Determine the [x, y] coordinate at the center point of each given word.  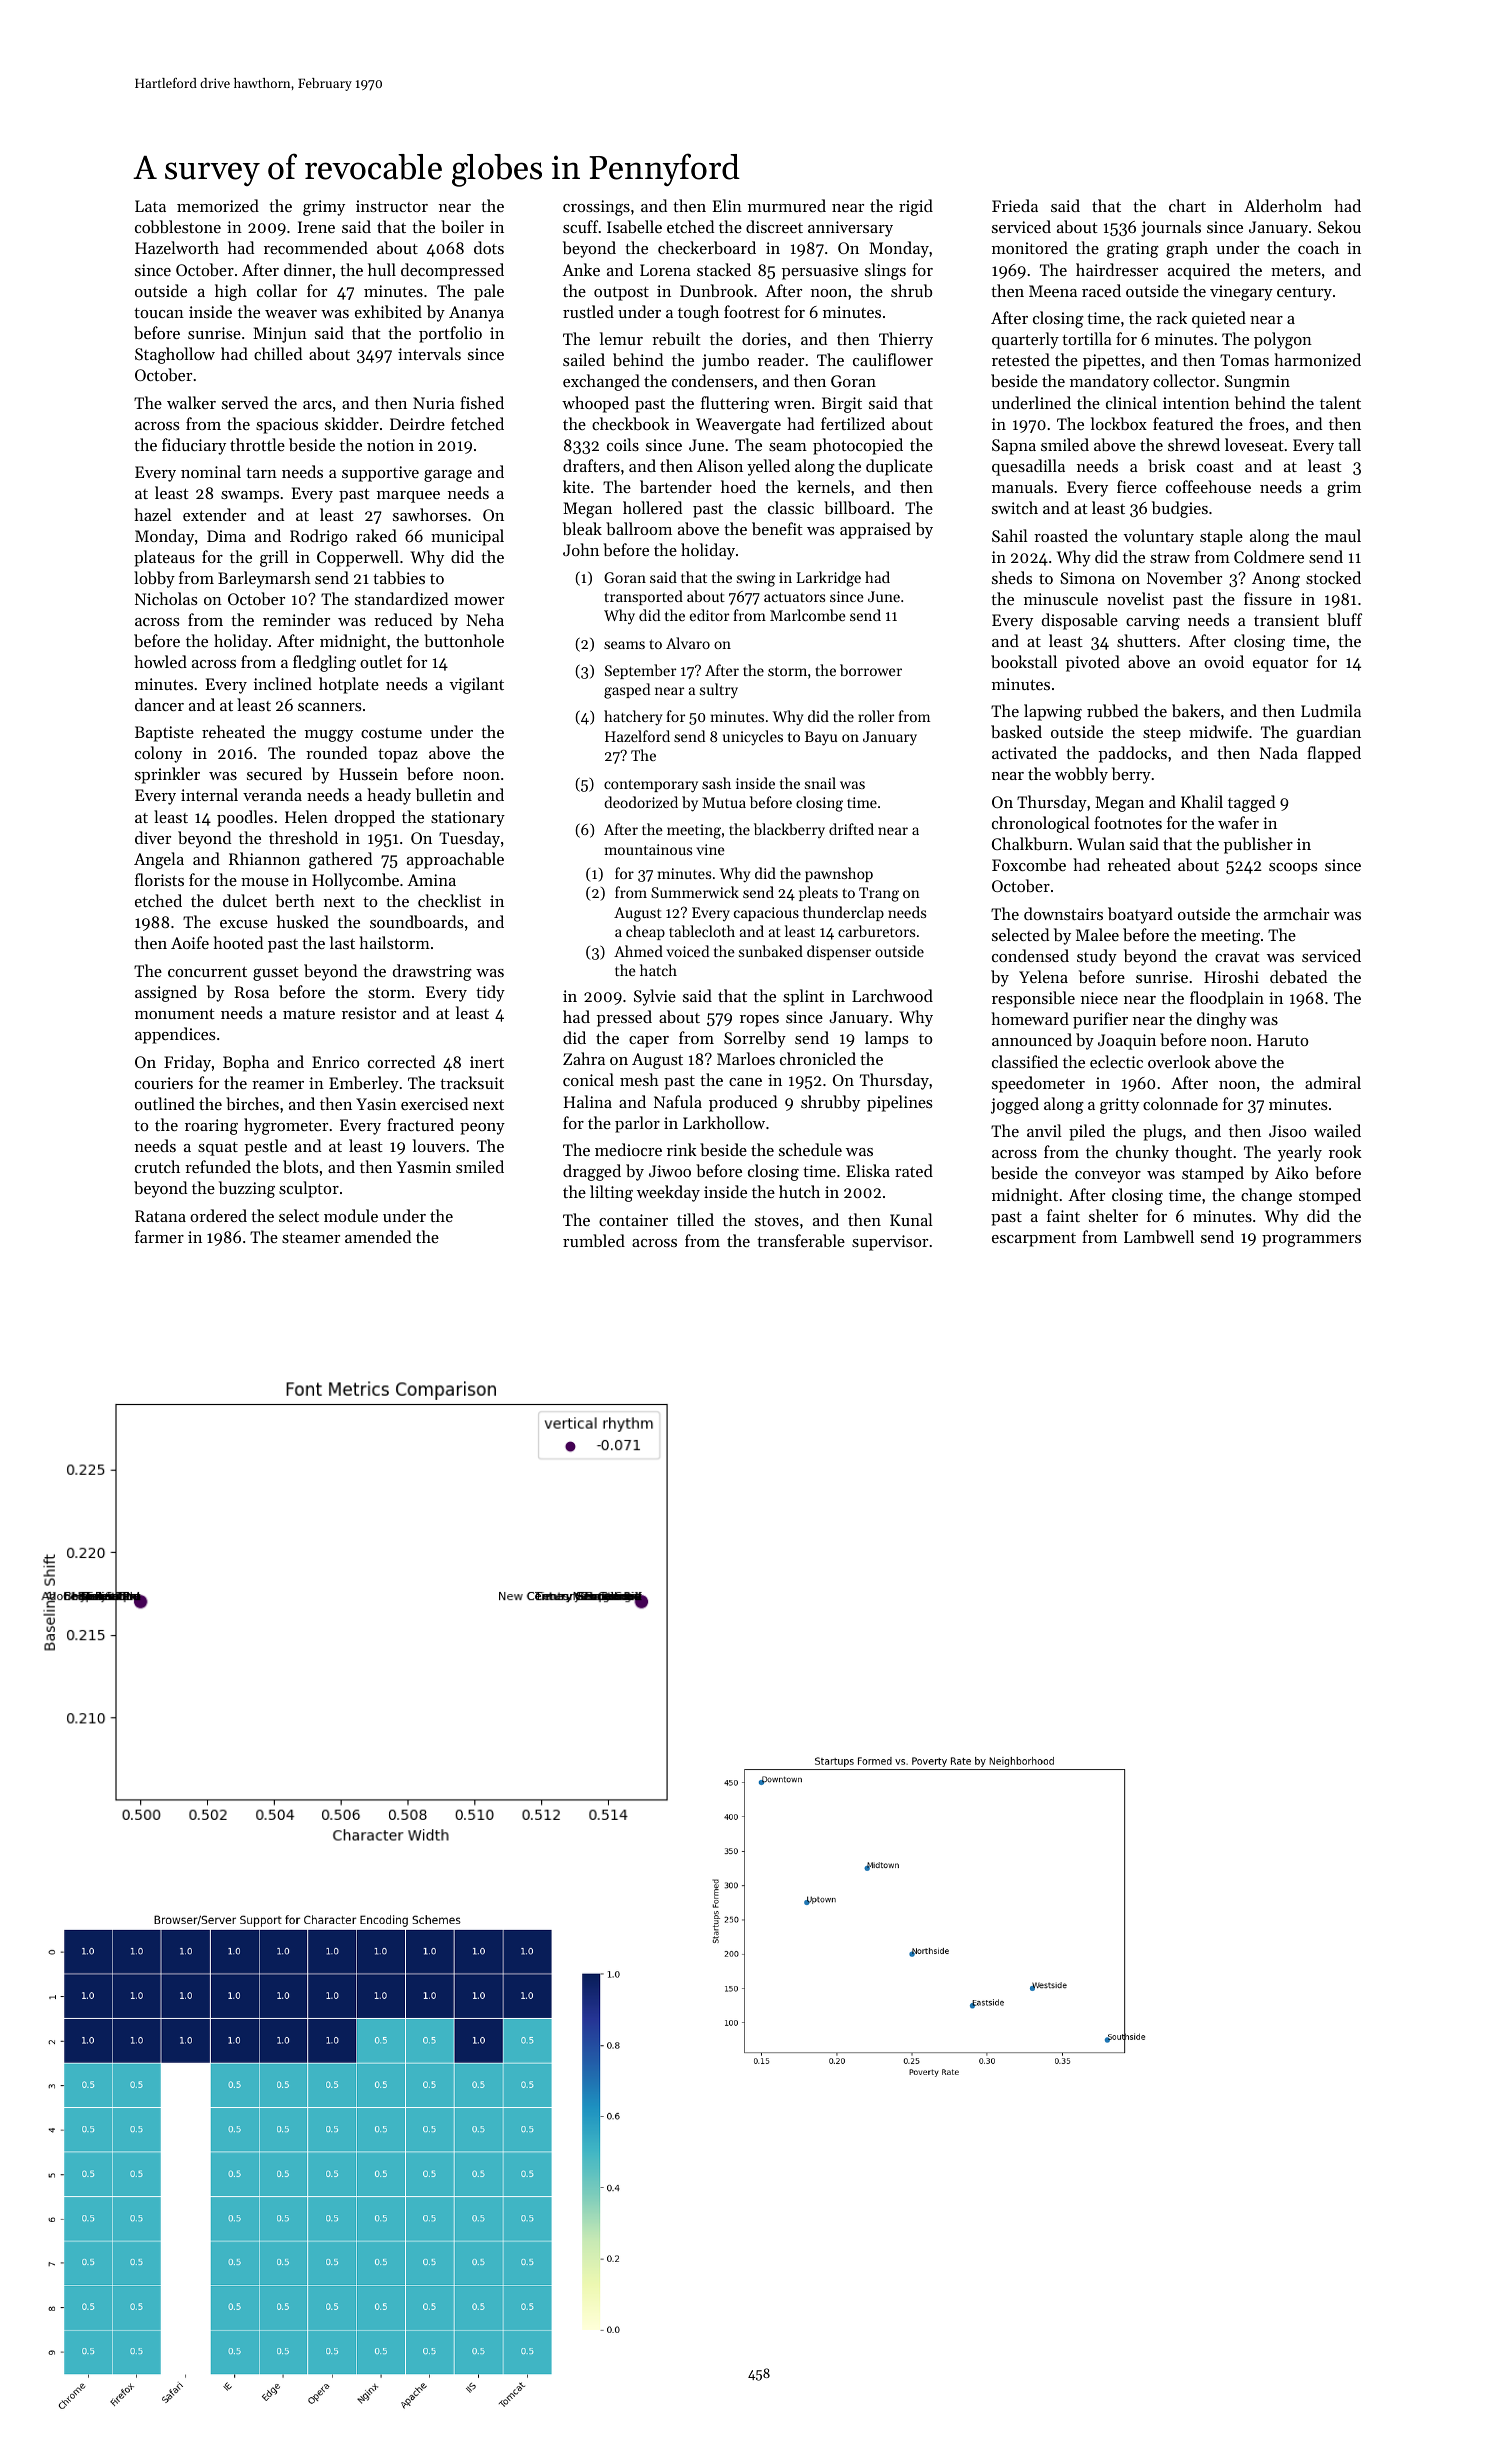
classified [1025, 1061]
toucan [159, 313]
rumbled [594, 1240]
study [1097, 957]
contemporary [651, 786]
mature [309, 1014]
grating [1133, 250]
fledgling [324, 663]
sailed [584, 359]
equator [1280, 665]
